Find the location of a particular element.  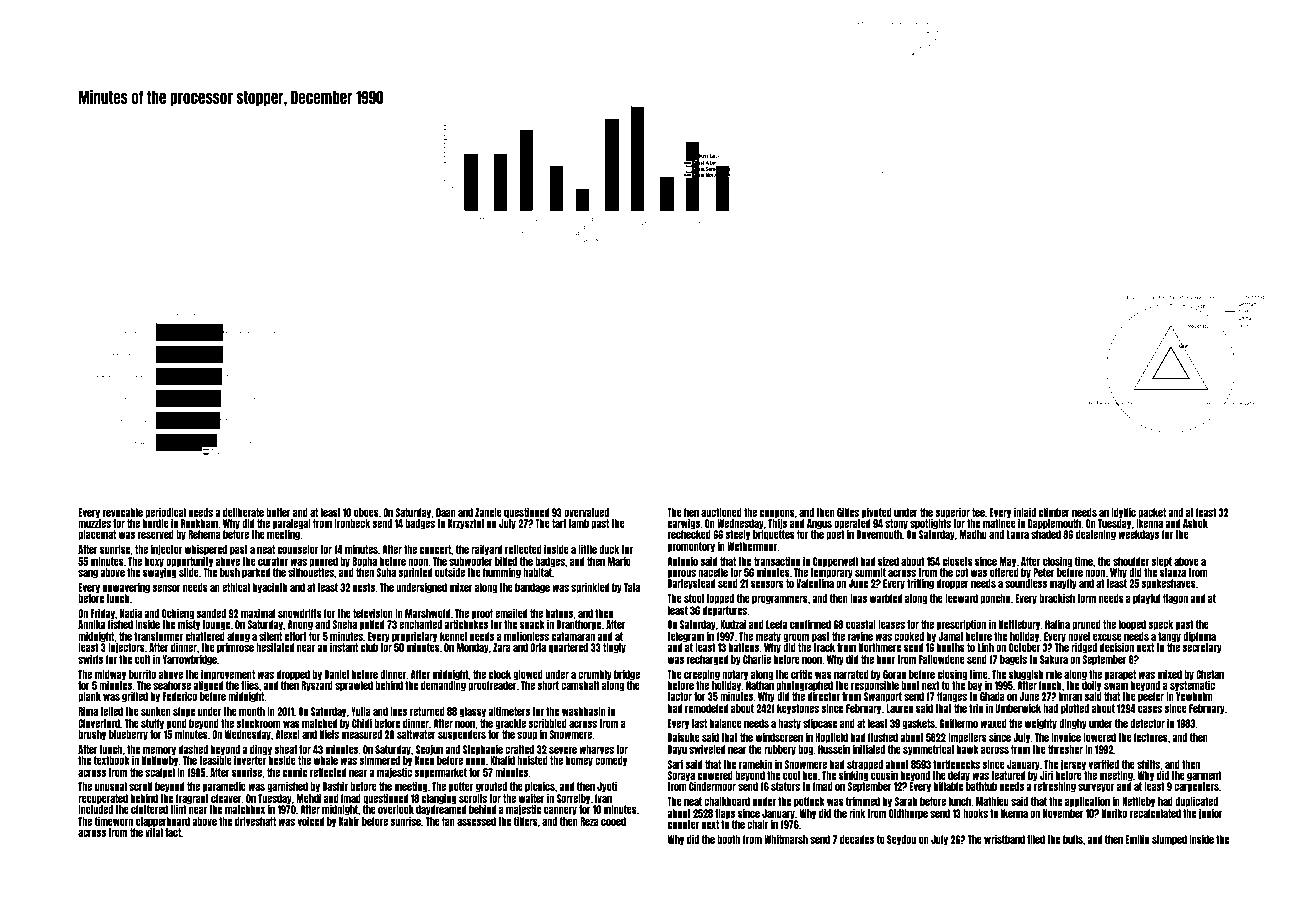

hooks is located at coordinates (975, 813).
